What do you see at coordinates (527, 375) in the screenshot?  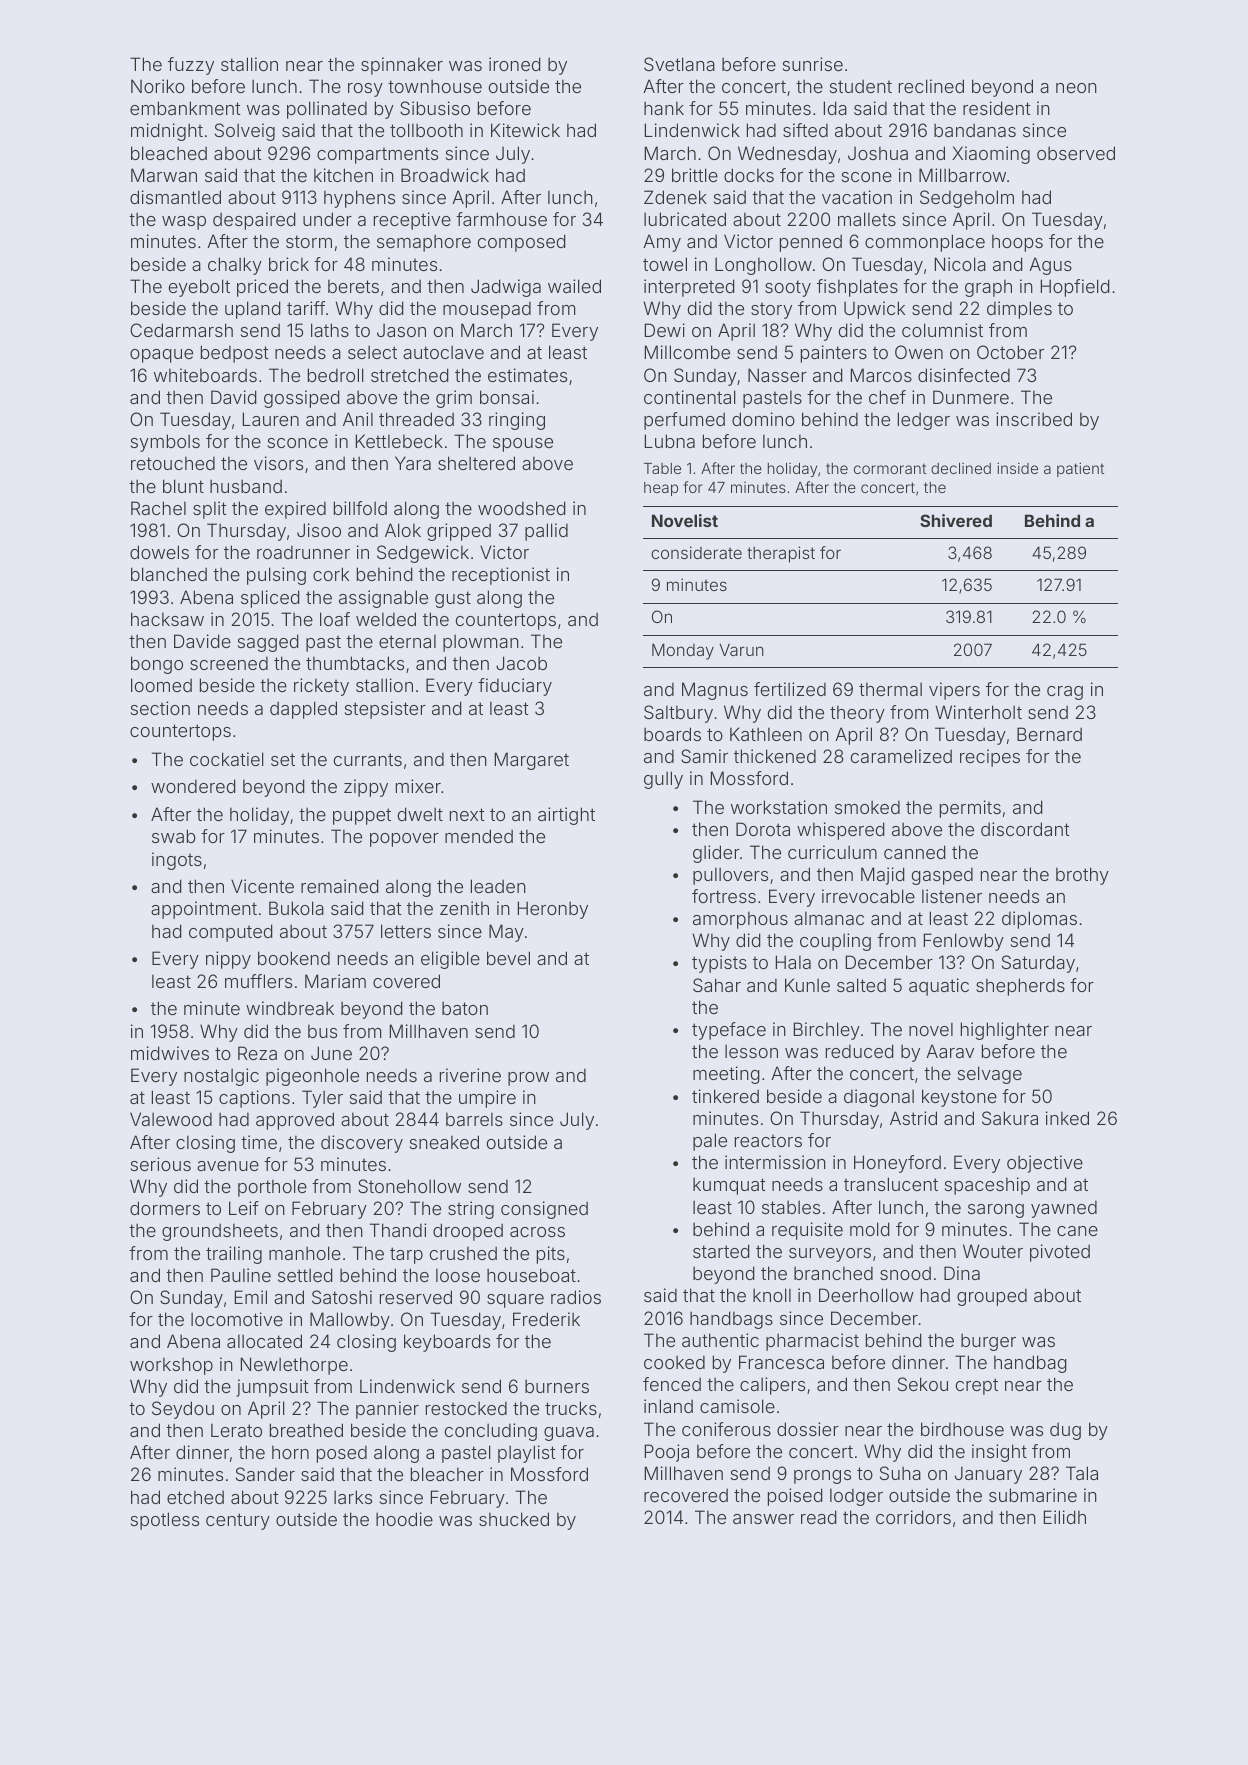 I see `estimates` at bounding box center [527, 375].
